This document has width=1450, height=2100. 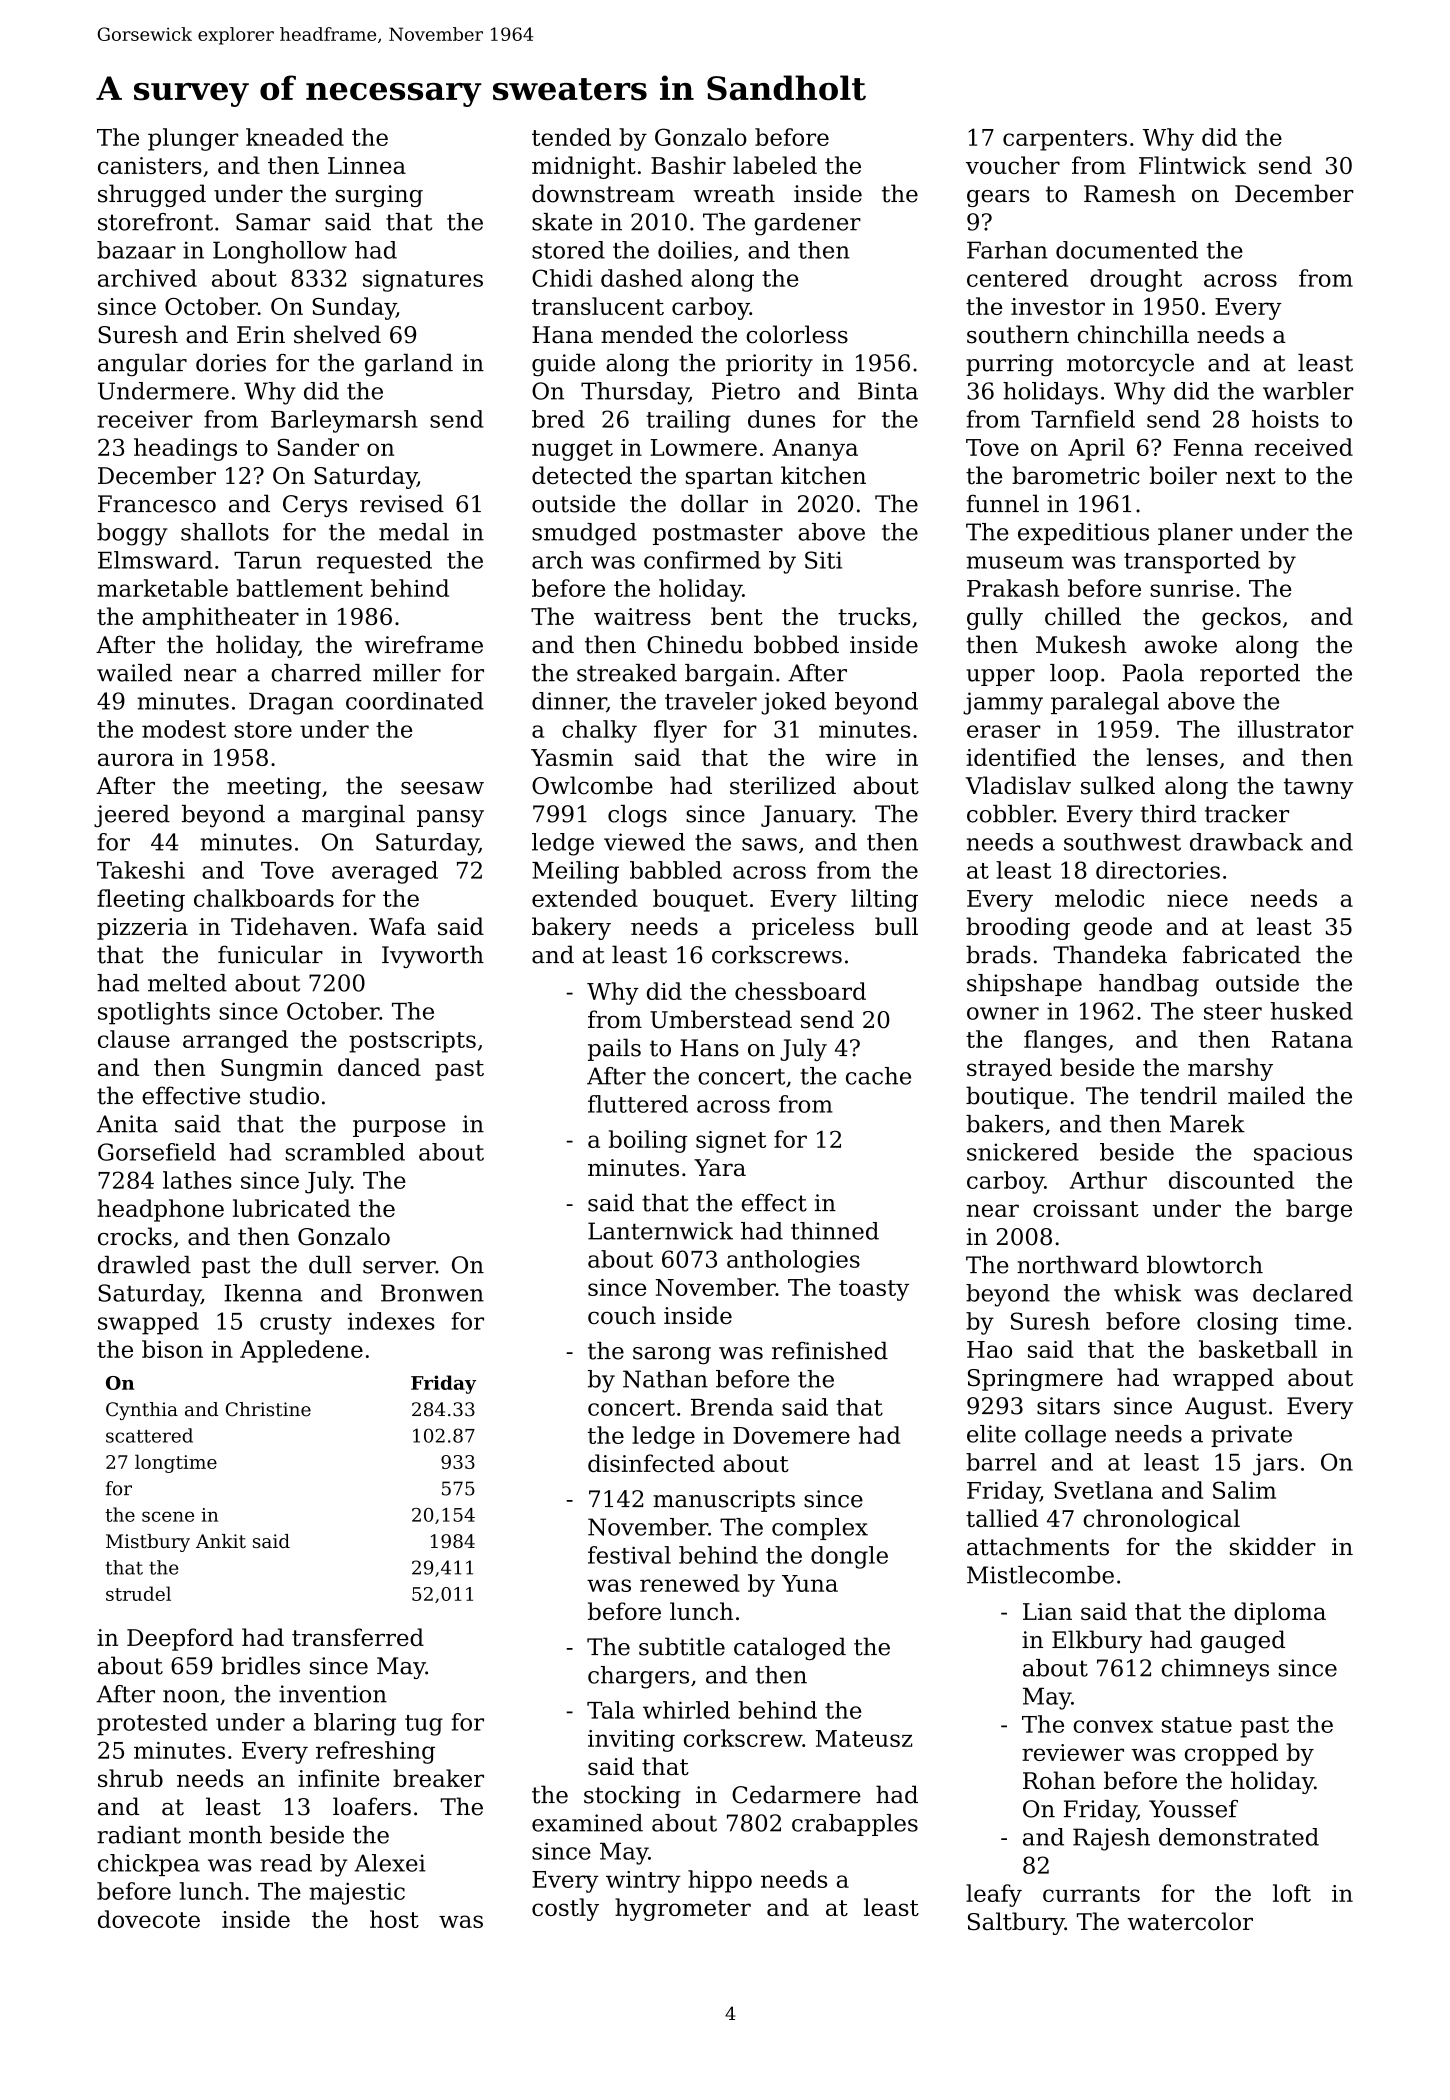 What do you see at coordinates (142, 365) in the document?
I see `angular` at bounding box center [142, 365].
